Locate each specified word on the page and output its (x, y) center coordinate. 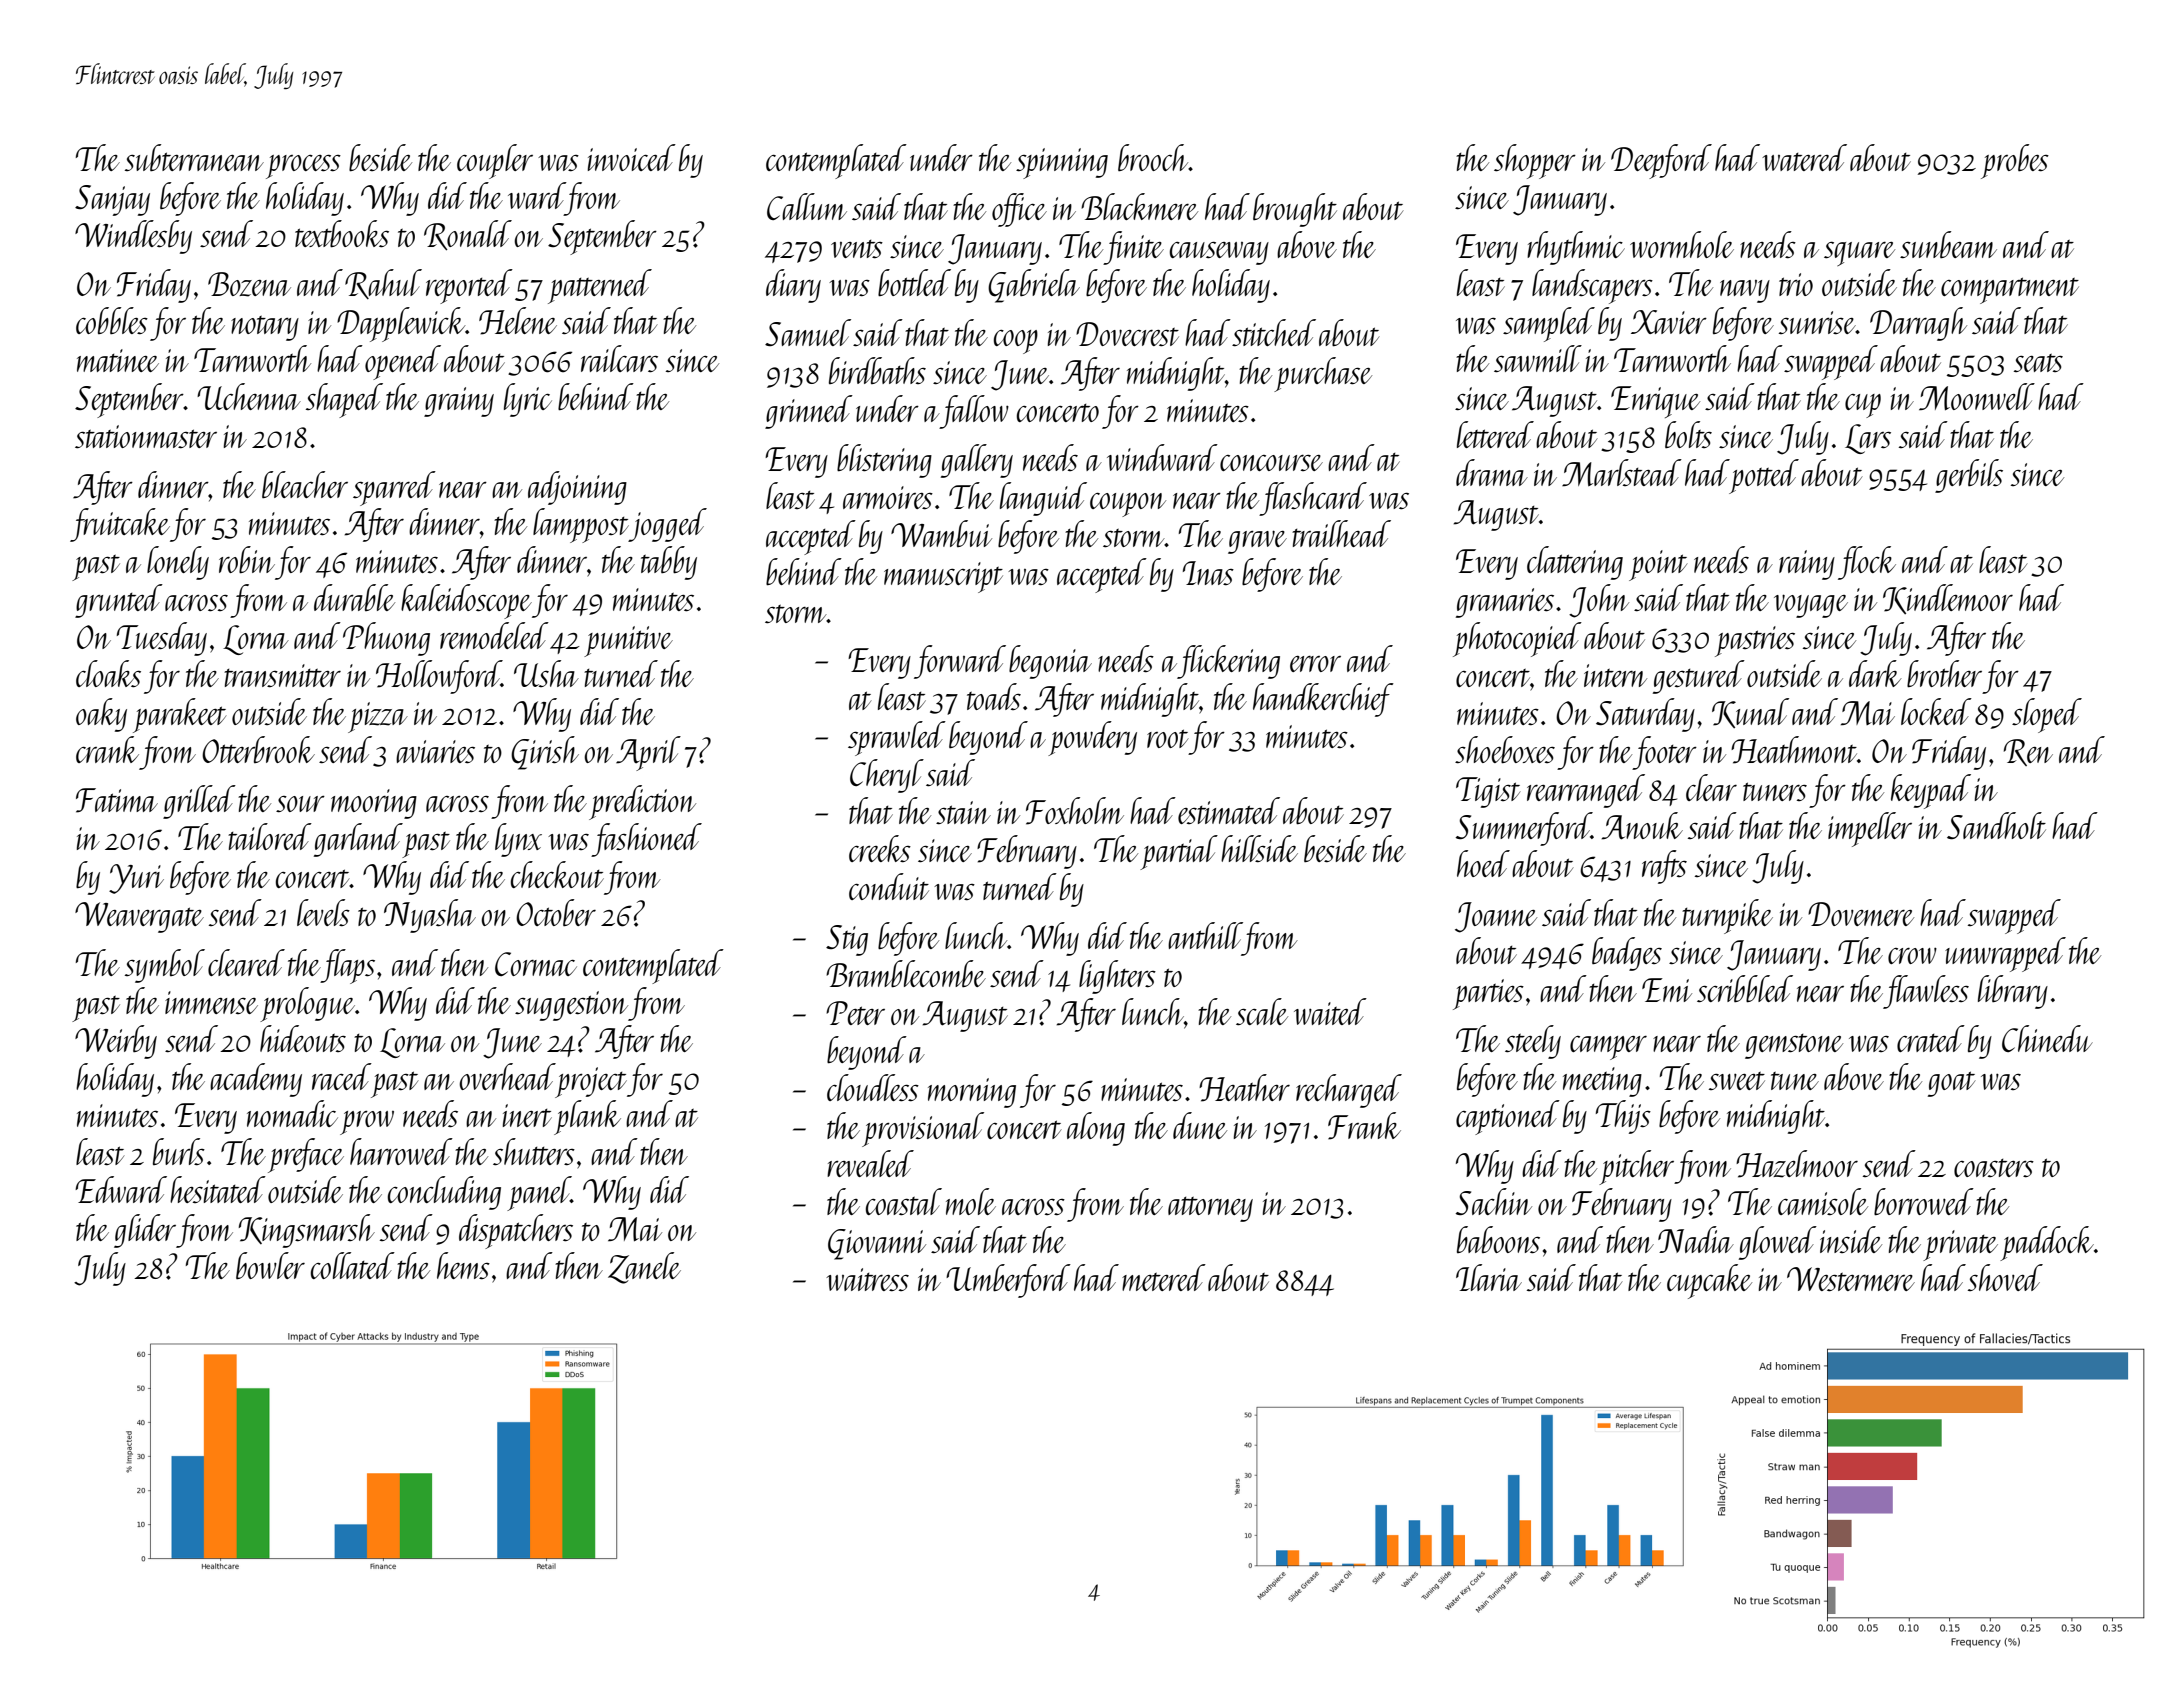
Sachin (1493, 1202)
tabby (669, 563)
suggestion (571, 1006)
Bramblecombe (906, 974)
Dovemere (1861, 914)
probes (2015, 161)
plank (587, 1117)
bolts (1688, 434)
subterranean (194, 157)
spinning (1062, 163)
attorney (1210, 1209)
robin (247, 560)
